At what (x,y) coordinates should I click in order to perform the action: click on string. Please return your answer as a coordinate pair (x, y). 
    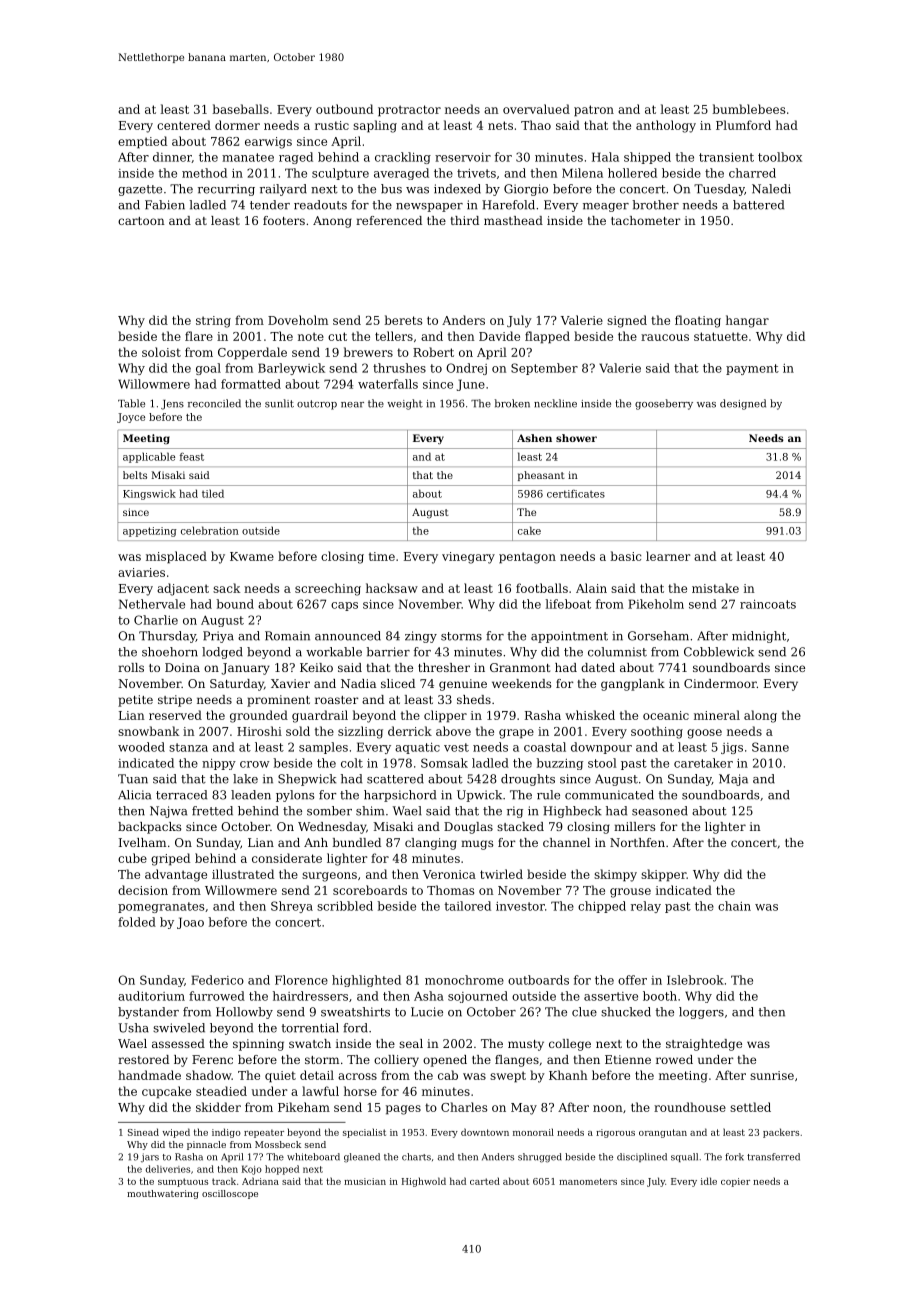
    Looking at the image, I should click on (213, 322).
